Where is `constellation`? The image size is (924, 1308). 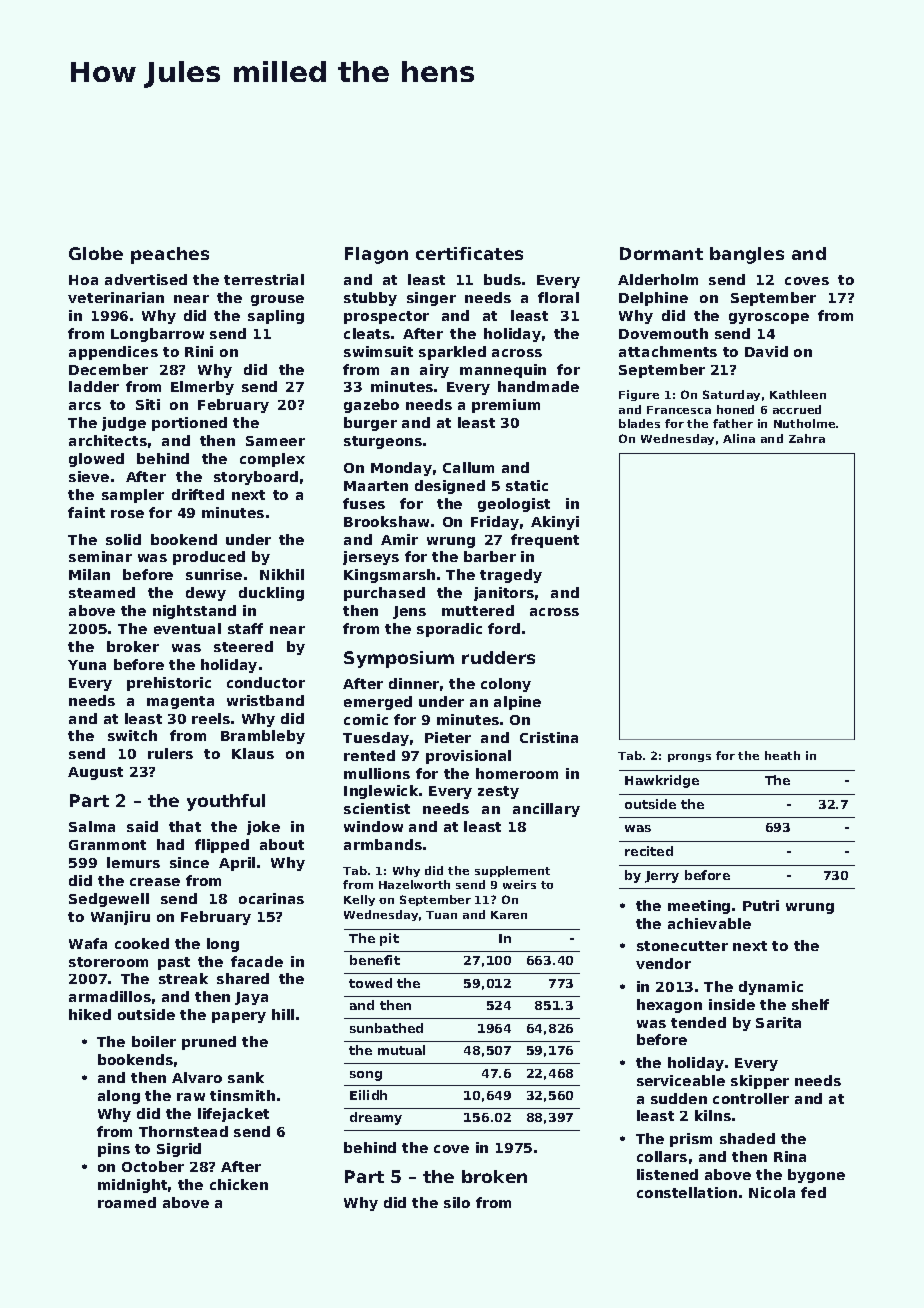
constellation is located at coordinates (687, 1192).
